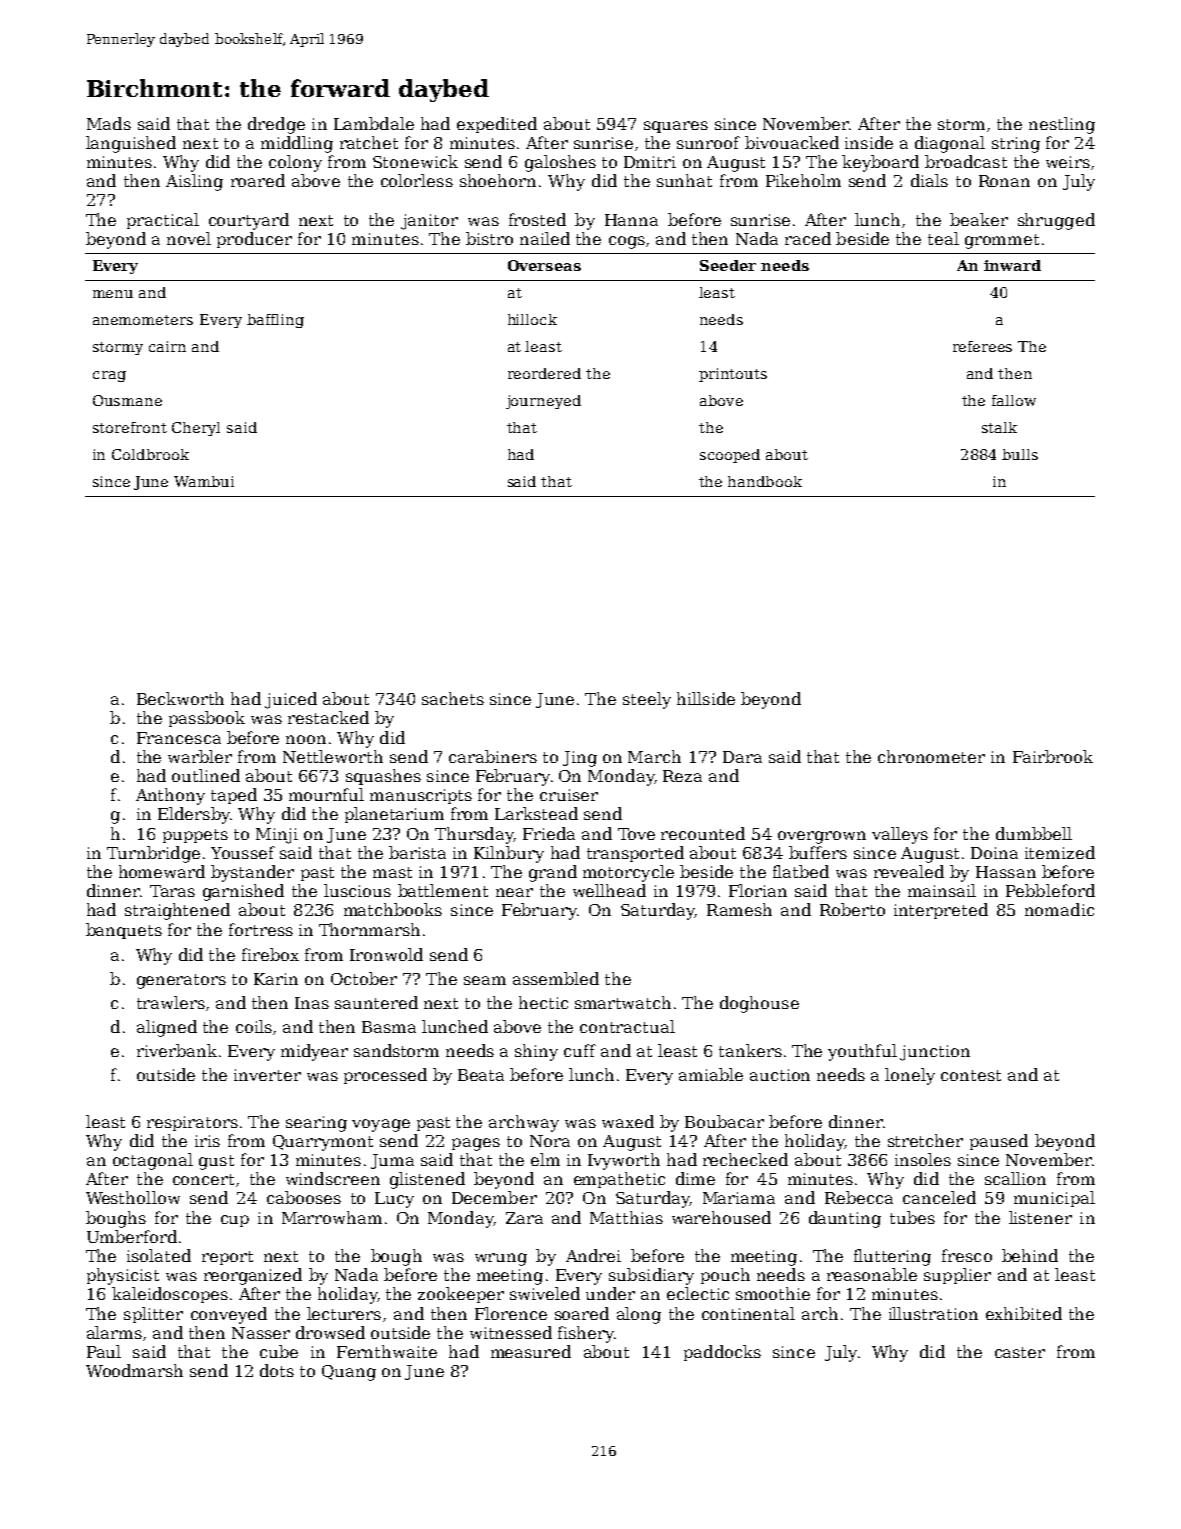 The image size is (1181, 1529). Describe the element at coordinates (722, 1353) in the screenshot. I see `paddocks` at that location.
